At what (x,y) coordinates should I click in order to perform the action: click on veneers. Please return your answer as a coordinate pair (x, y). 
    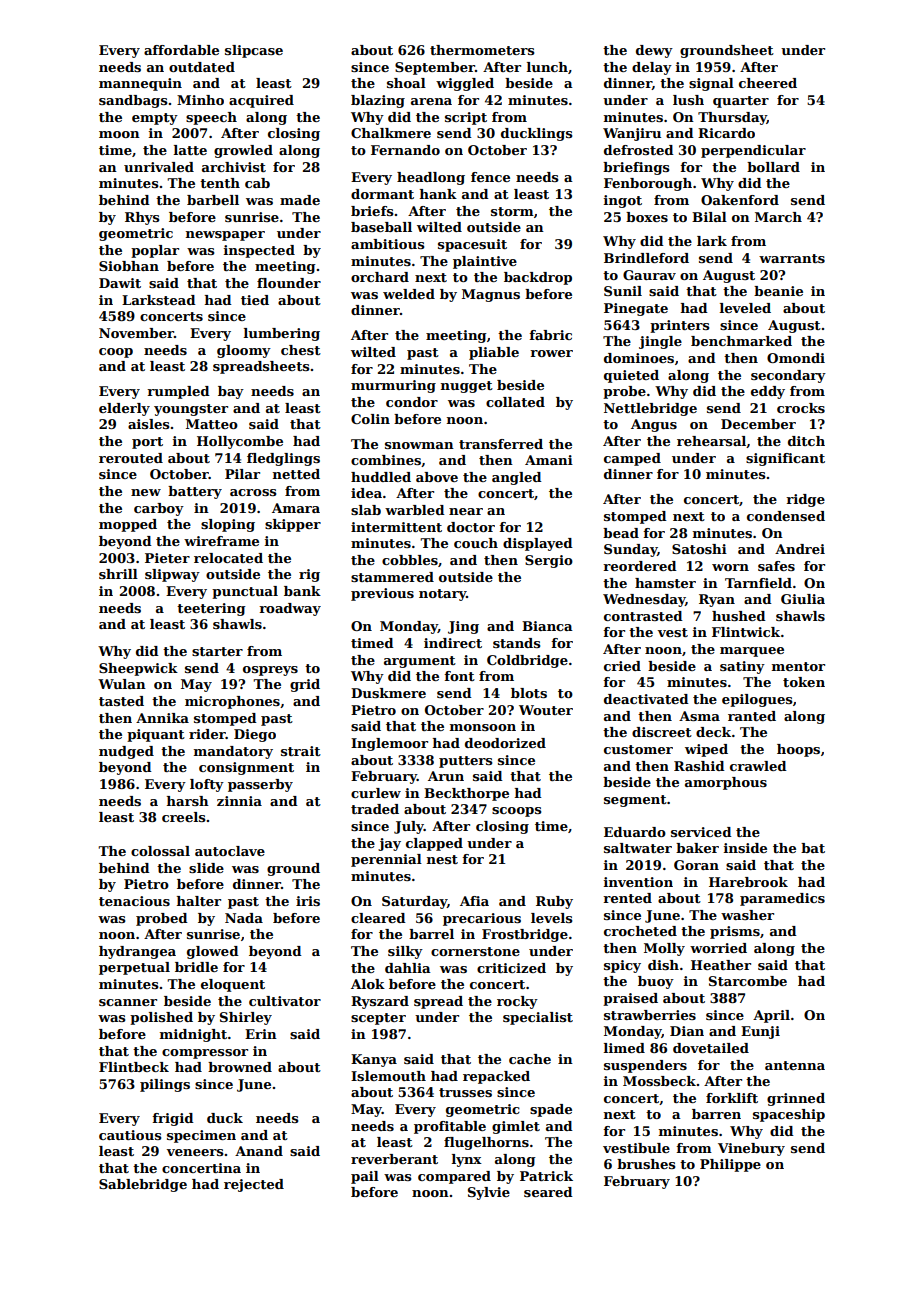
    Looking at the image, I should click on (194, 1152).
